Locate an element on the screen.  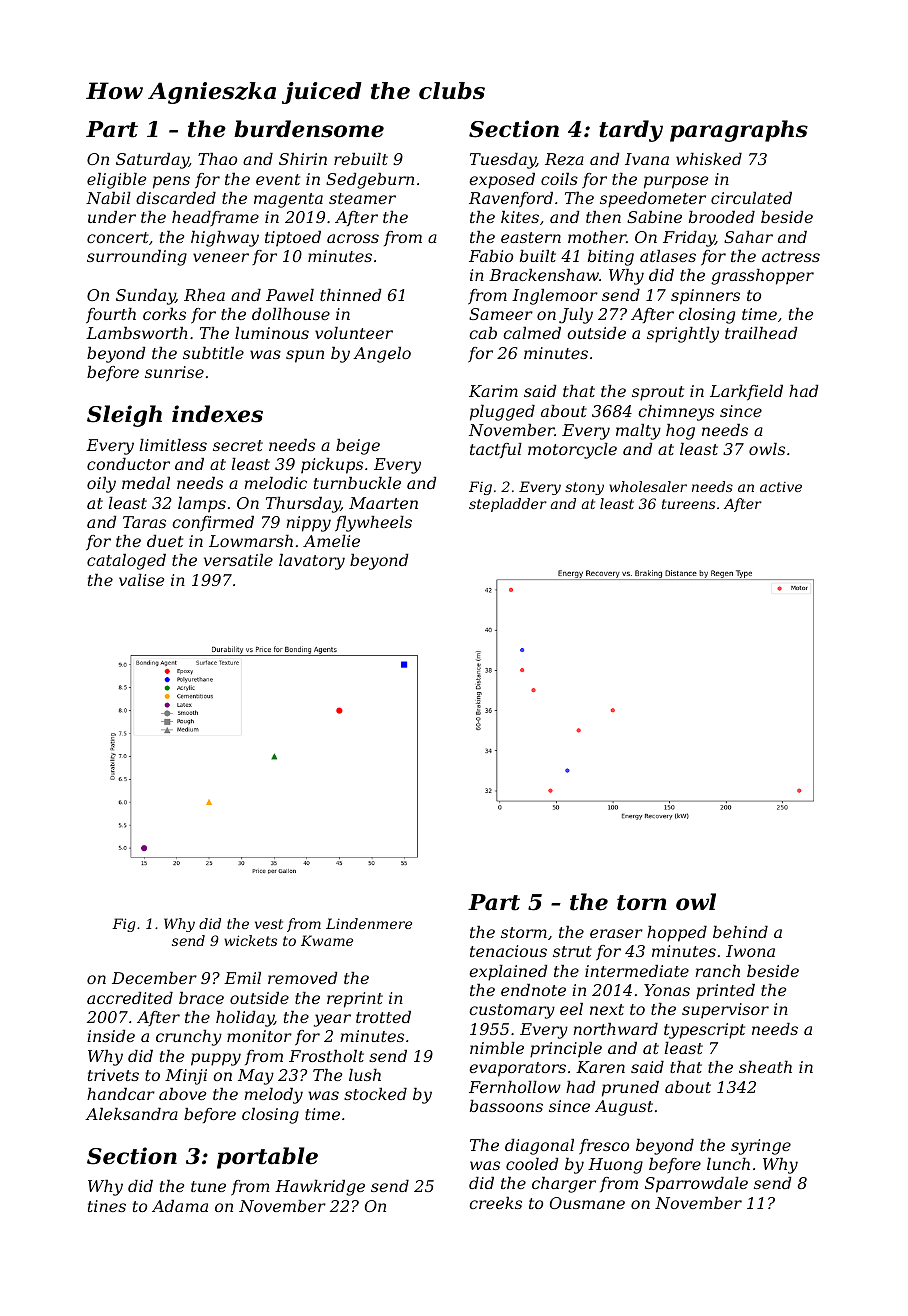
chimneys is located at coordinates (676, 413).
